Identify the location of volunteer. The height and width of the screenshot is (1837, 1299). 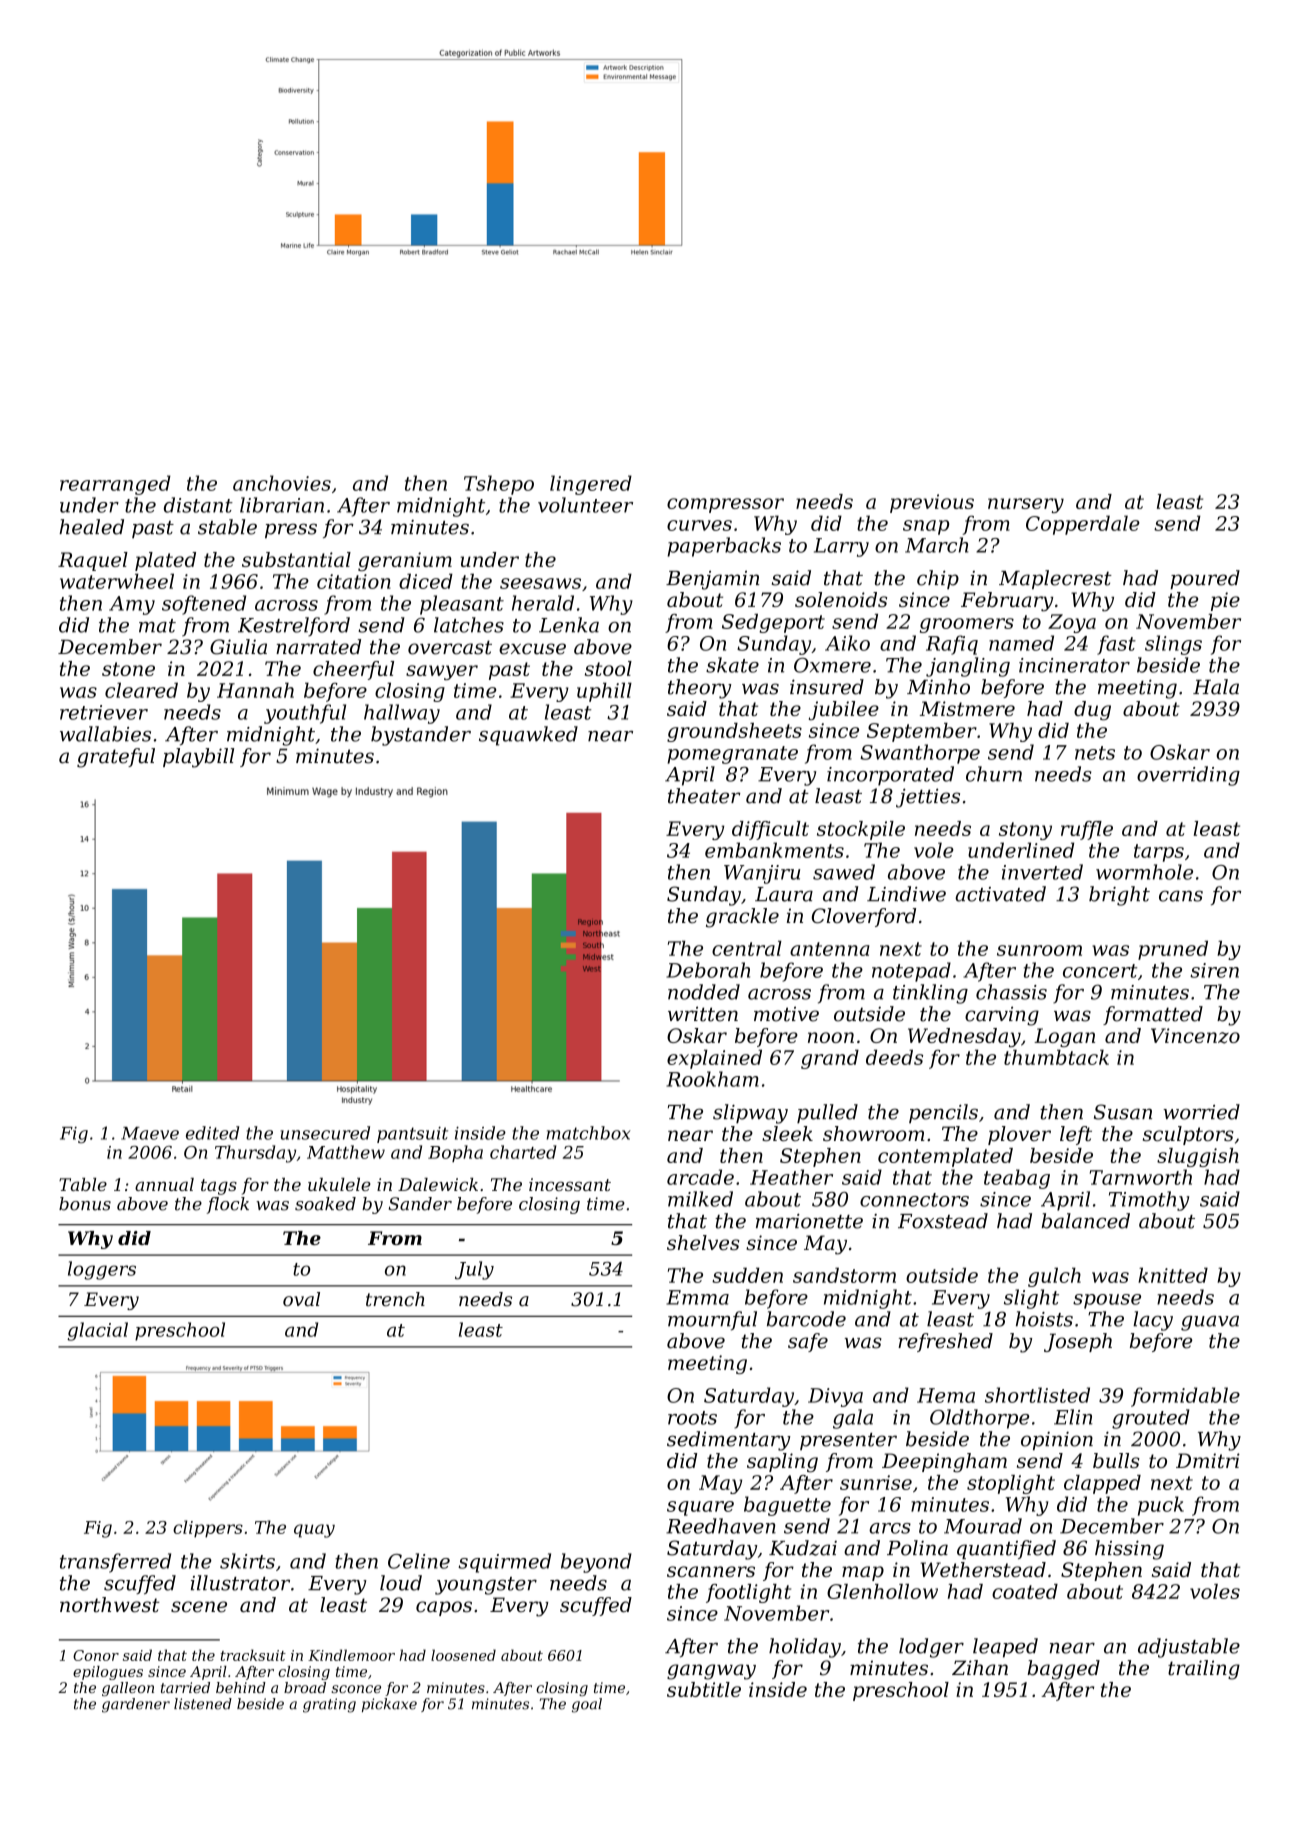
(585, 505).
